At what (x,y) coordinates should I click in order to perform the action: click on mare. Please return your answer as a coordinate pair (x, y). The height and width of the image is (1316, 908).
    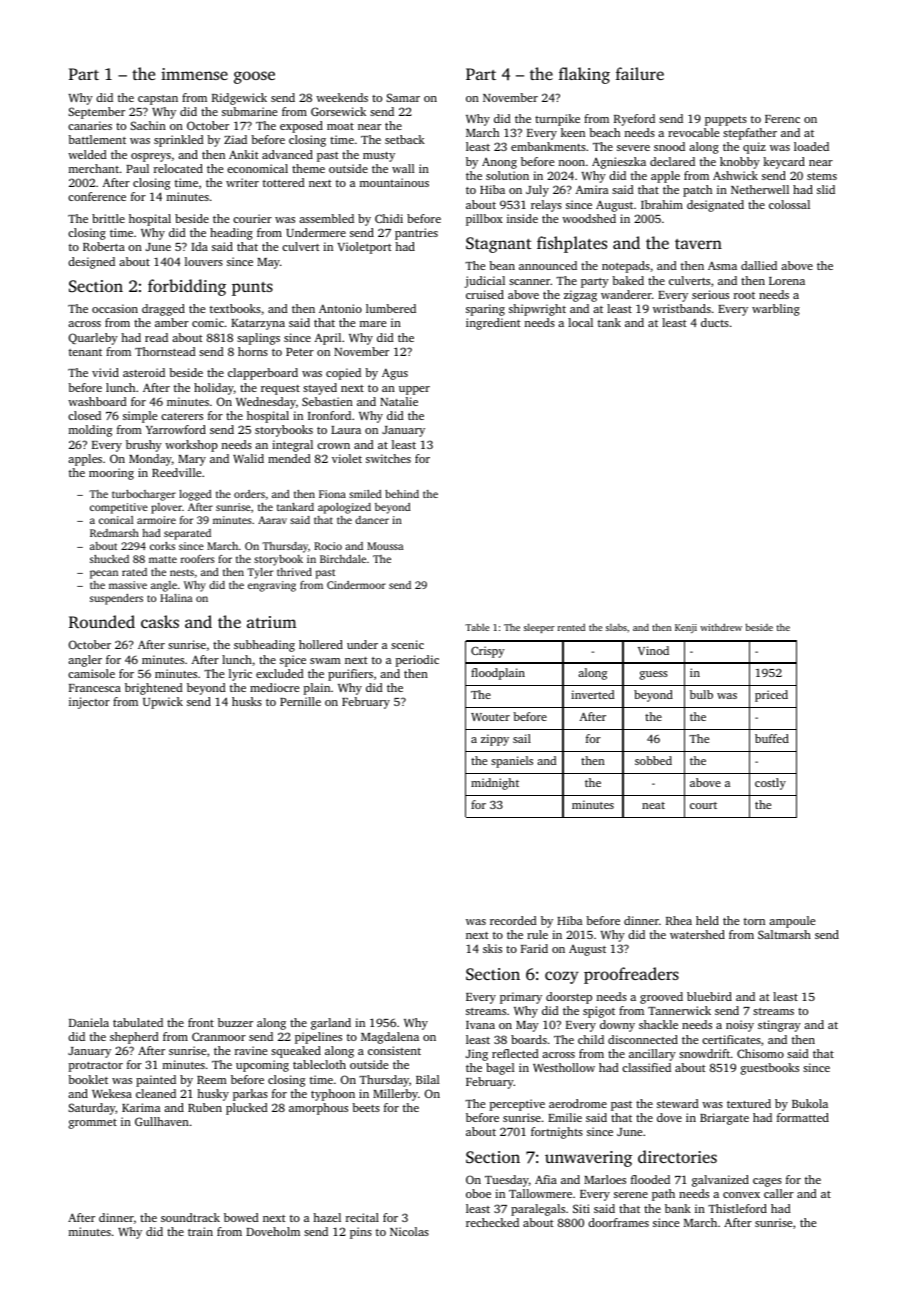
    Looking at the image, I should click on (373, 324).
